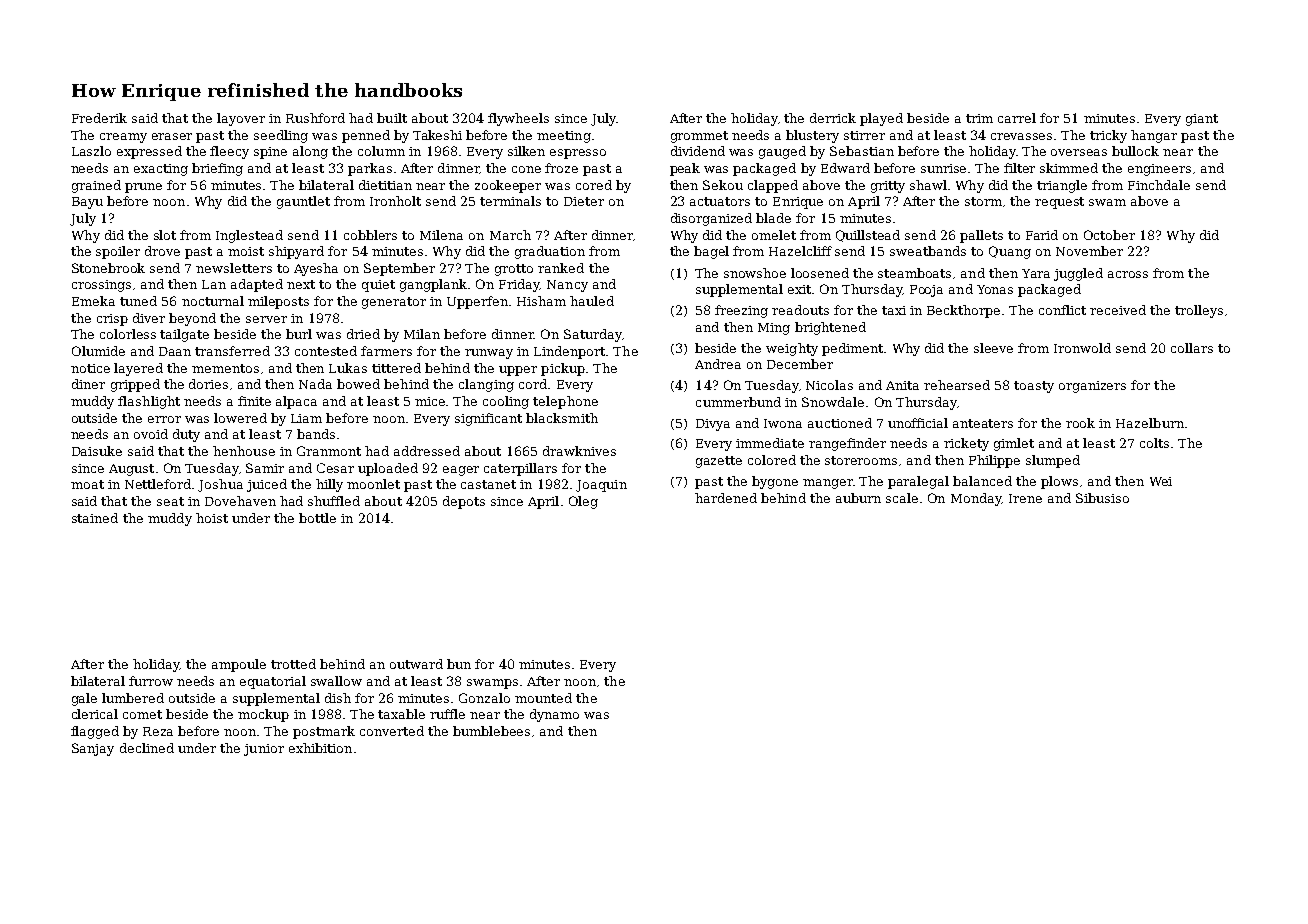  What do you see at coordinates (273, 682) in the document?
I see `equatorial` at bounding box center [273, 682].
